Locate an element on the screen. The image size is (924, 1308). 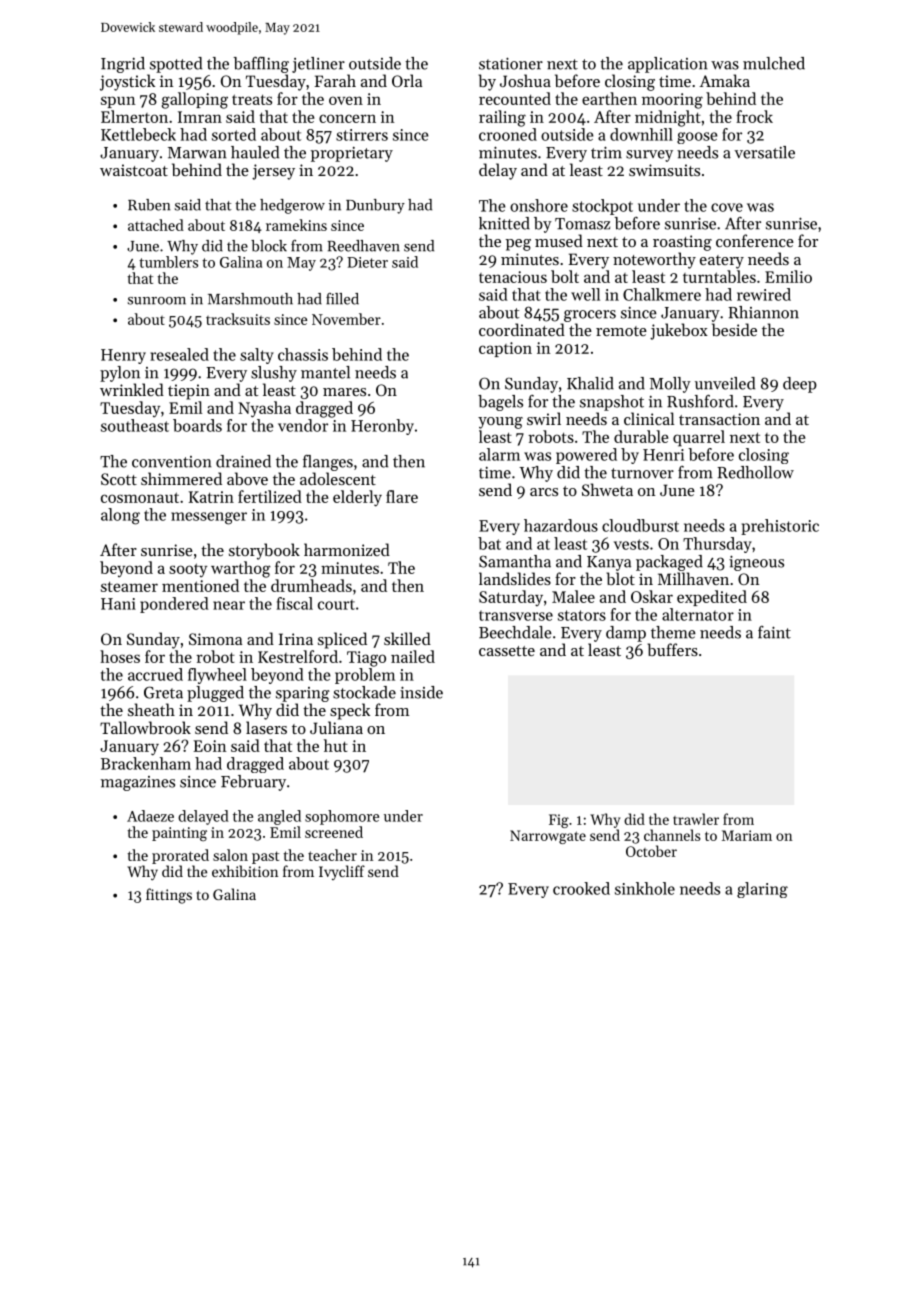
sunroom is located at coordinates (157, 301).
